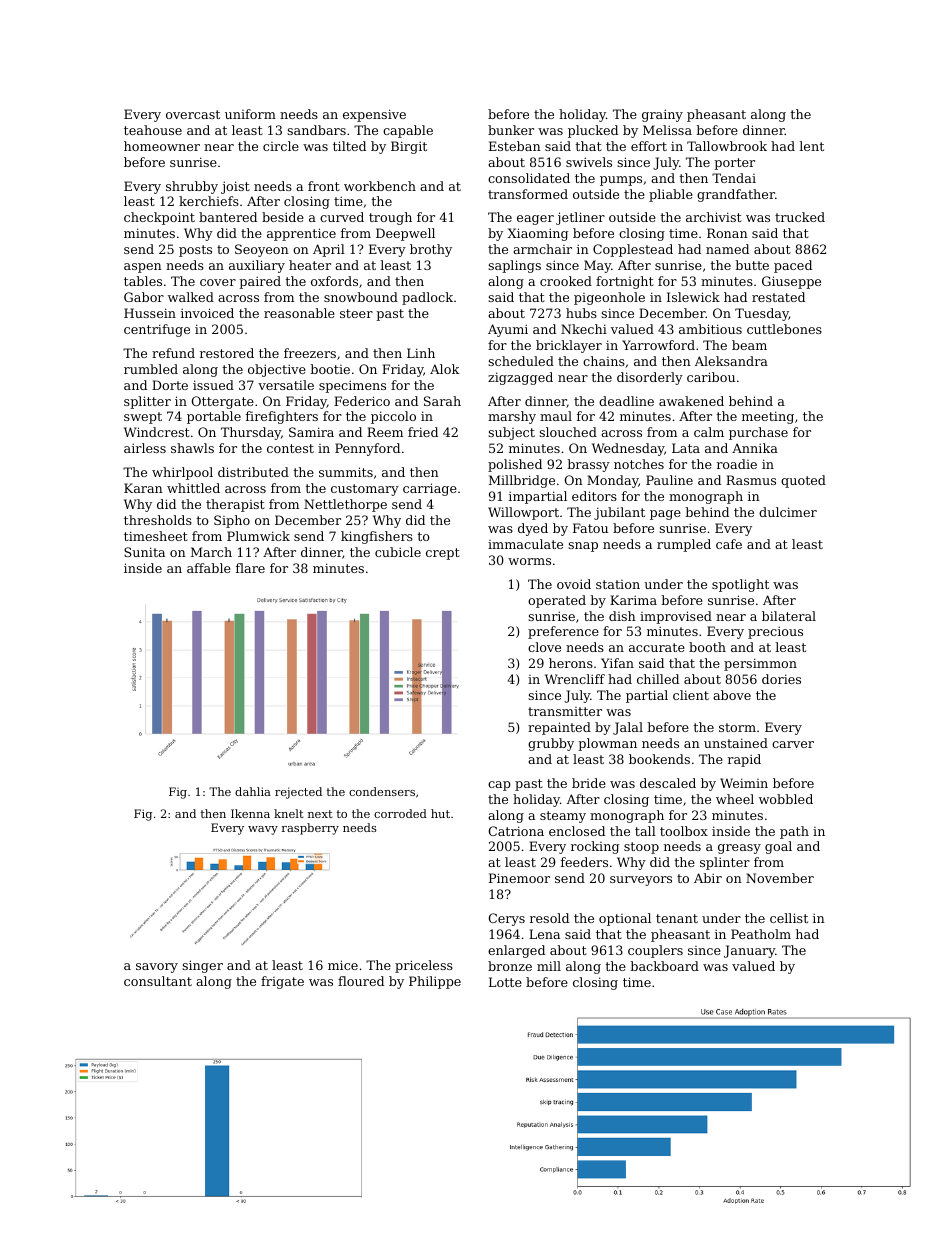 The image size is (952, 1233). What do you see at coordinates (693, 297) in the screenshot?
I see `Islewick` at bounding box center [693, 297].
